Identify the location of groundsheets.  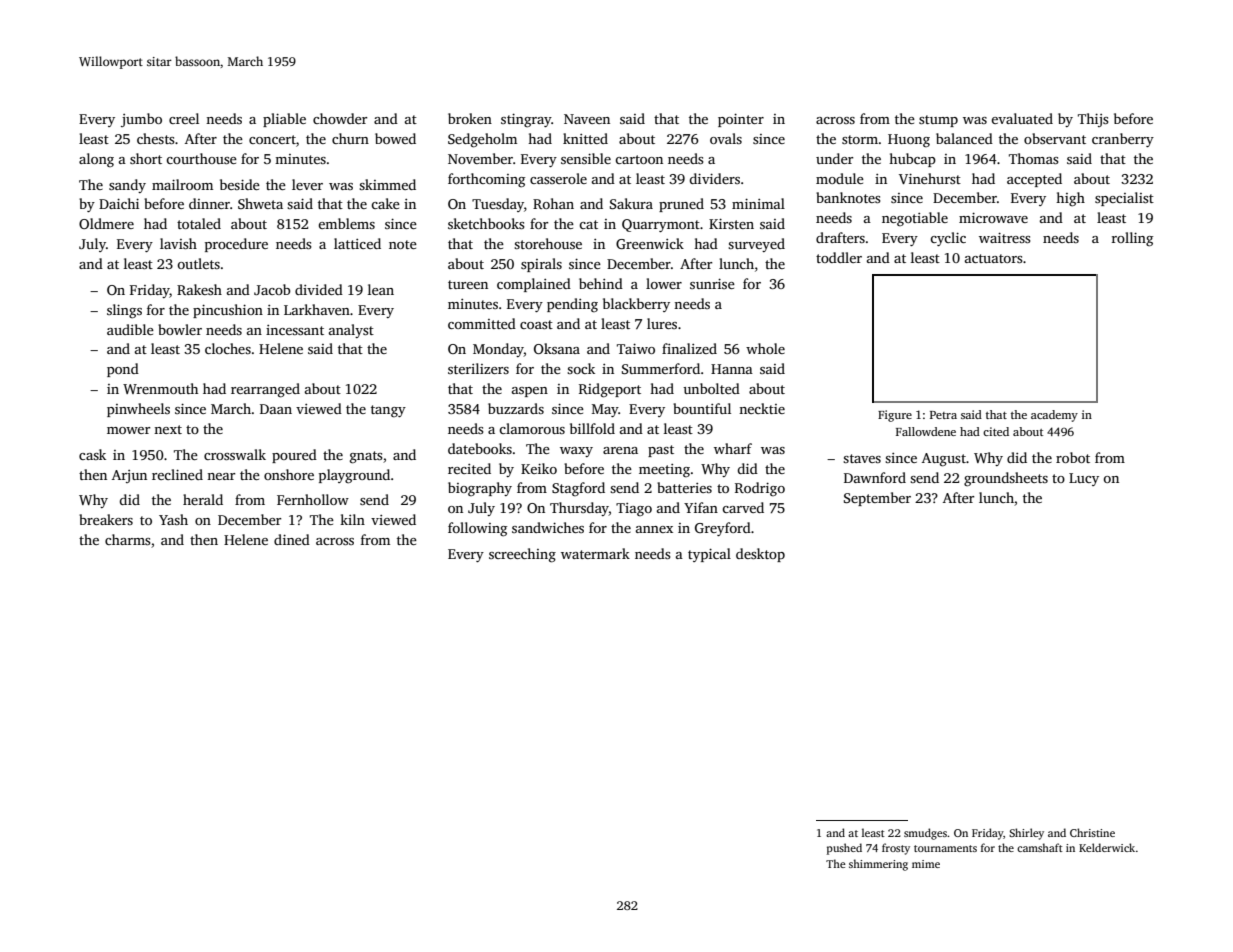
(1006, 479).
